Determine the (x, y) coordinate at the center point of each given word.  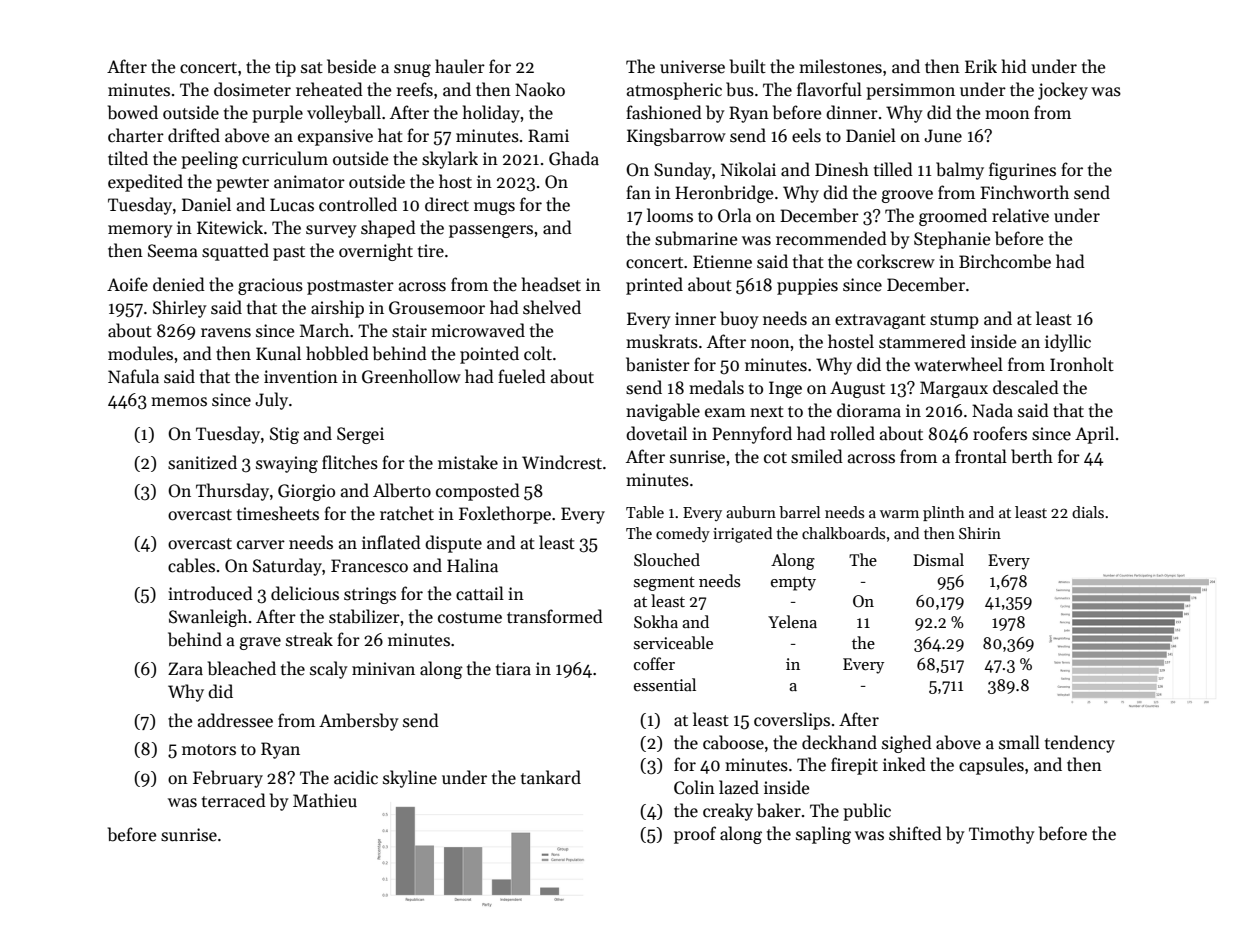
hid (1014, 66)
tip (285, 68)
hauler (460, 66)
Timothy (1002, 835)
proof (695, 835)
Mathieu (325, 800)
